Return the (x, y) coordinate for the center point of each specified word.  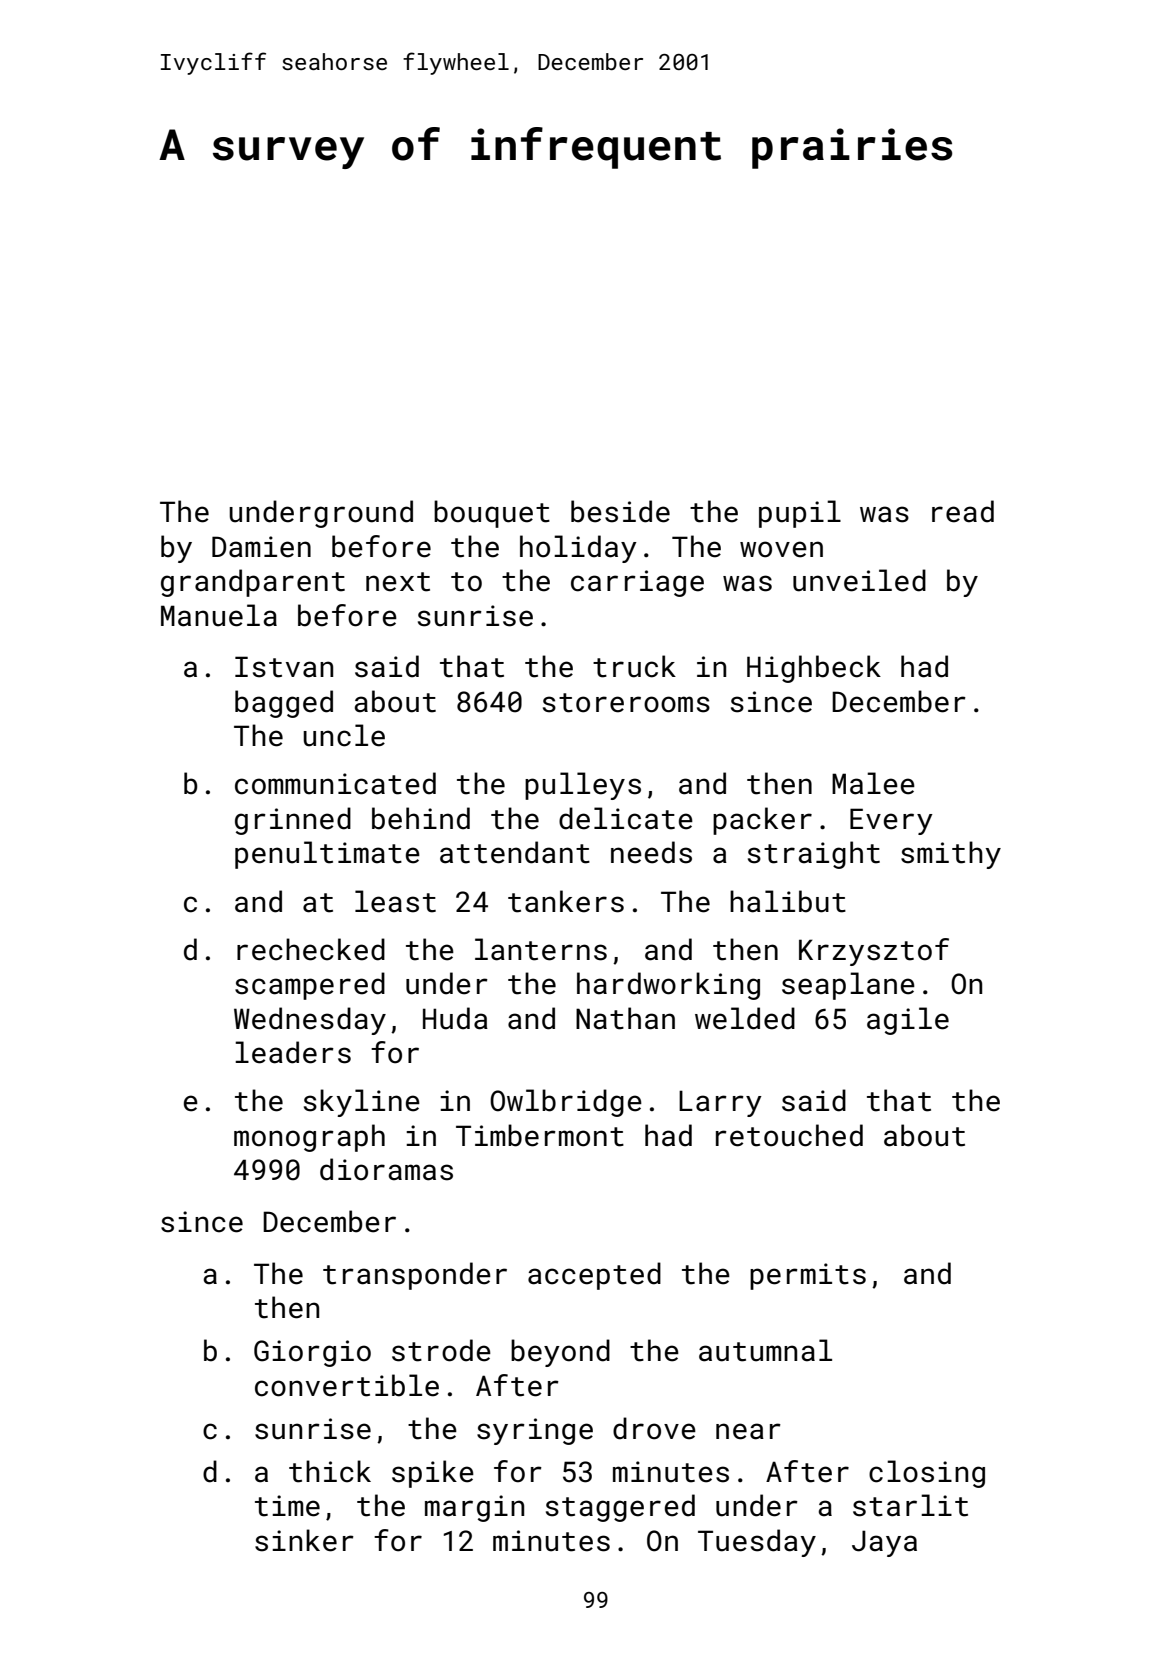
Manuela (219, 615)
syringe (535, 1431)
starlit (910, 1505)
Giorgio (312, 1353)
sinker (304, 1540)
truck (634, 666)
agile (908, 1021)
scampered (310, 986)
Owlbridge (566, 1103)
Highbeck (814, 669)
